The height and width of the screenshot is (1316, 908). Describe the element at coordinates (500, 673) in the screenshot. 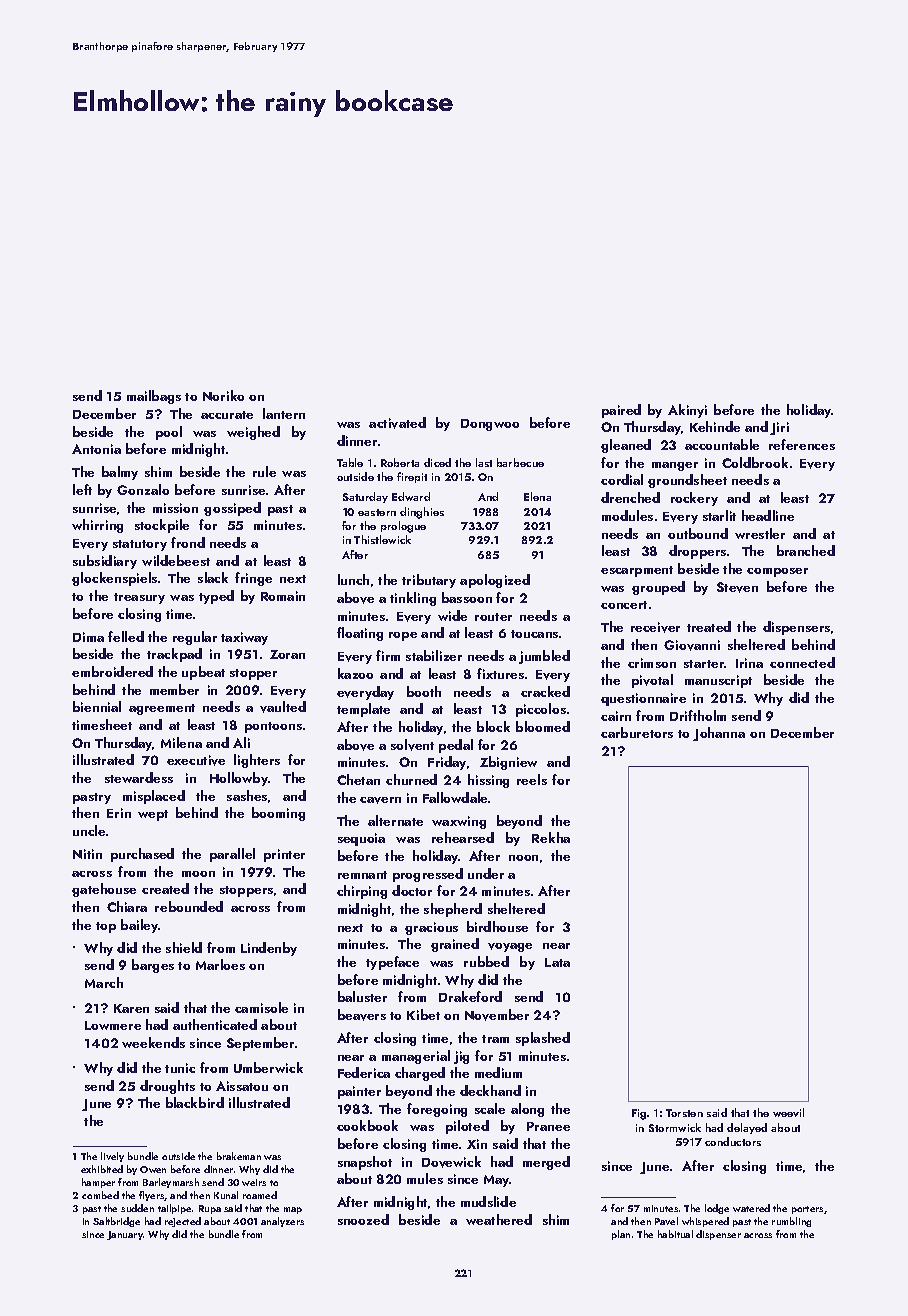

I see `fixtures` at that location.
